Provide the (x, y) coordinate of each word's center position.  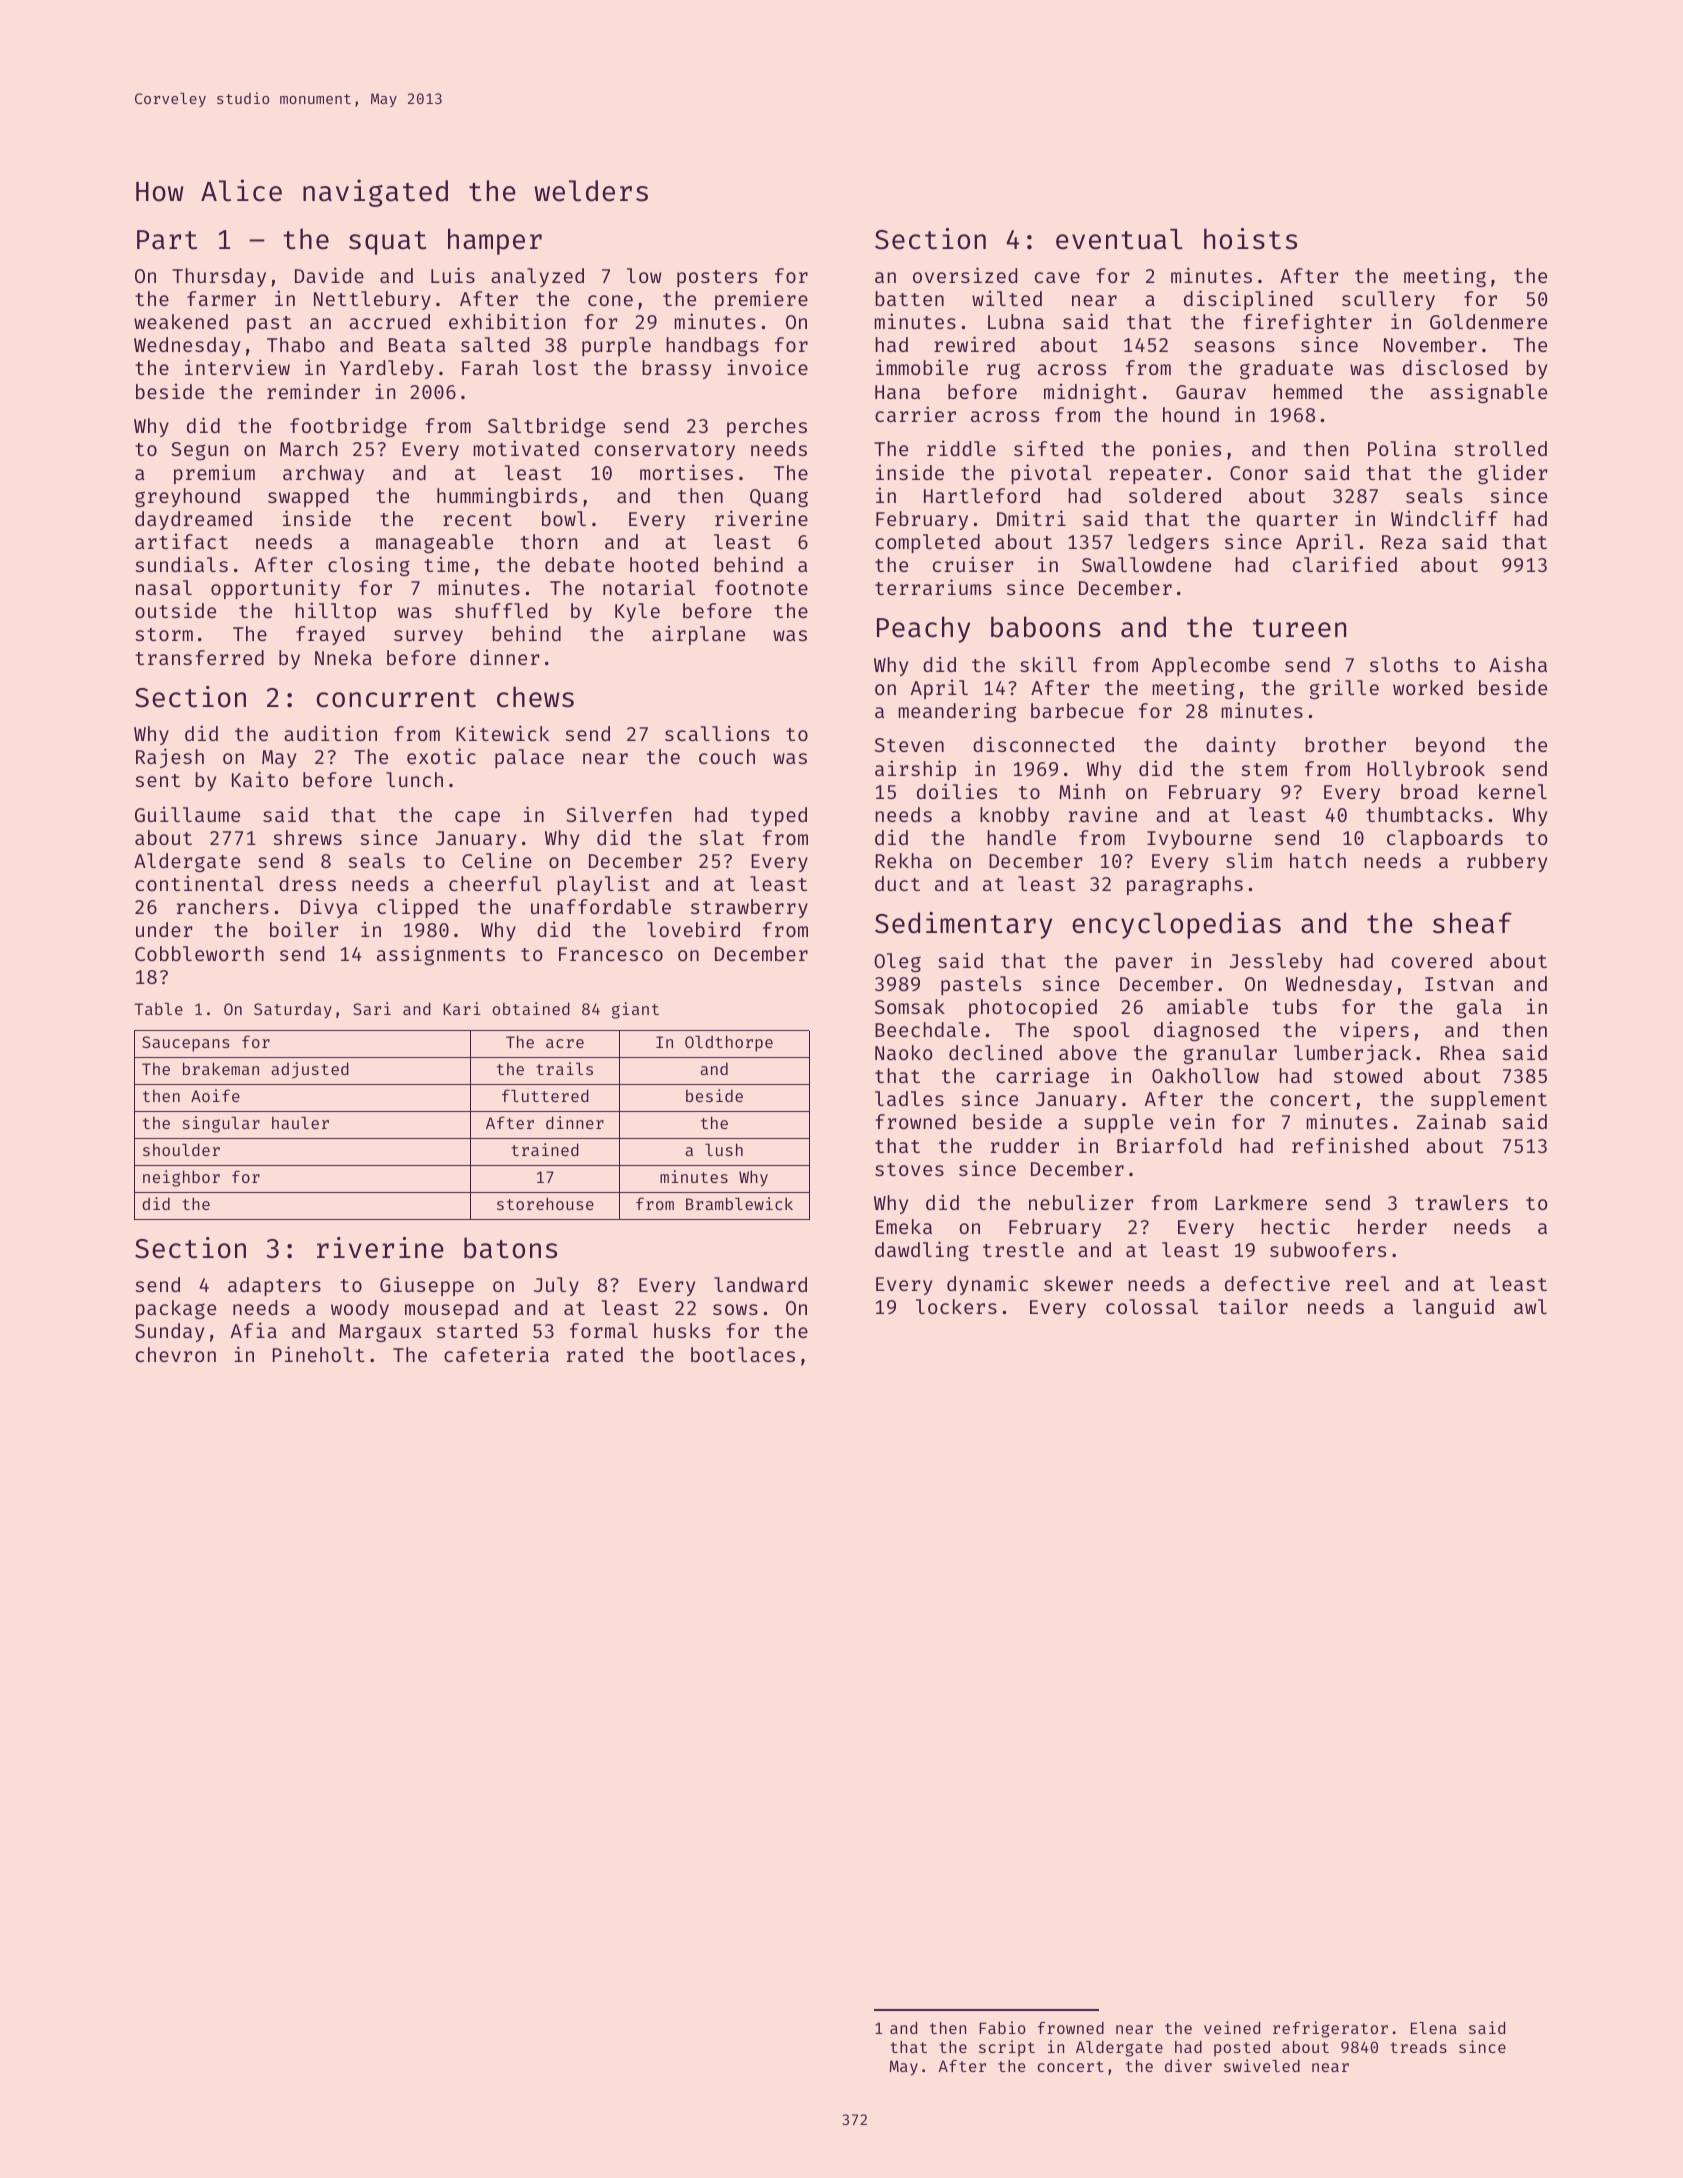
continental (200, 883)
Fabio (1002, 2027)
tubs (1294, 1006)
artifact (181, 541)
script (1007, 2048)
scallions (717, 733)
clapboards (1445, 839)
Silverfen (618, 814)
